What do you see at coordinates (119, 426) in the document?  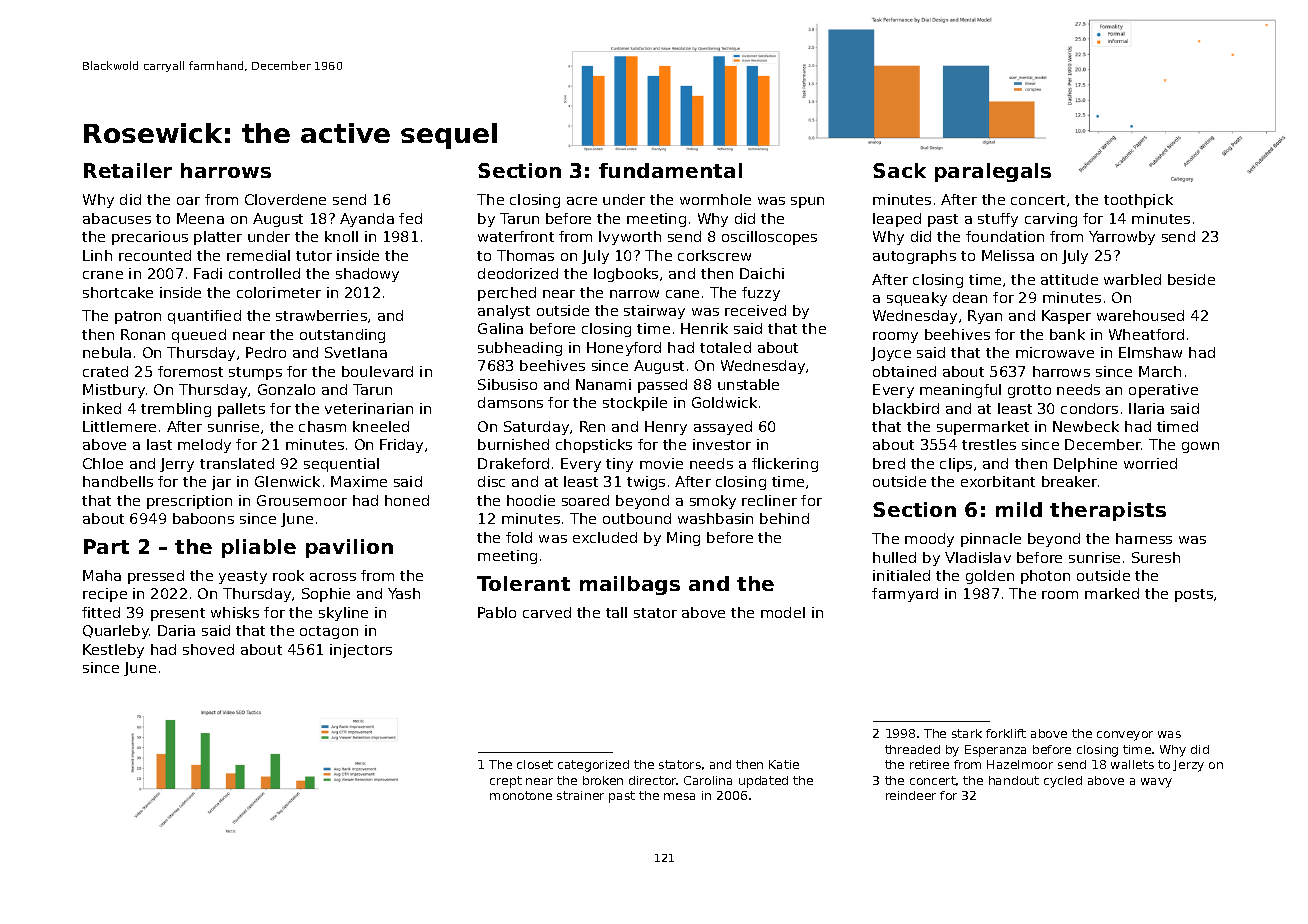 I see `Littlemere` at bounding box center [119, 426].
